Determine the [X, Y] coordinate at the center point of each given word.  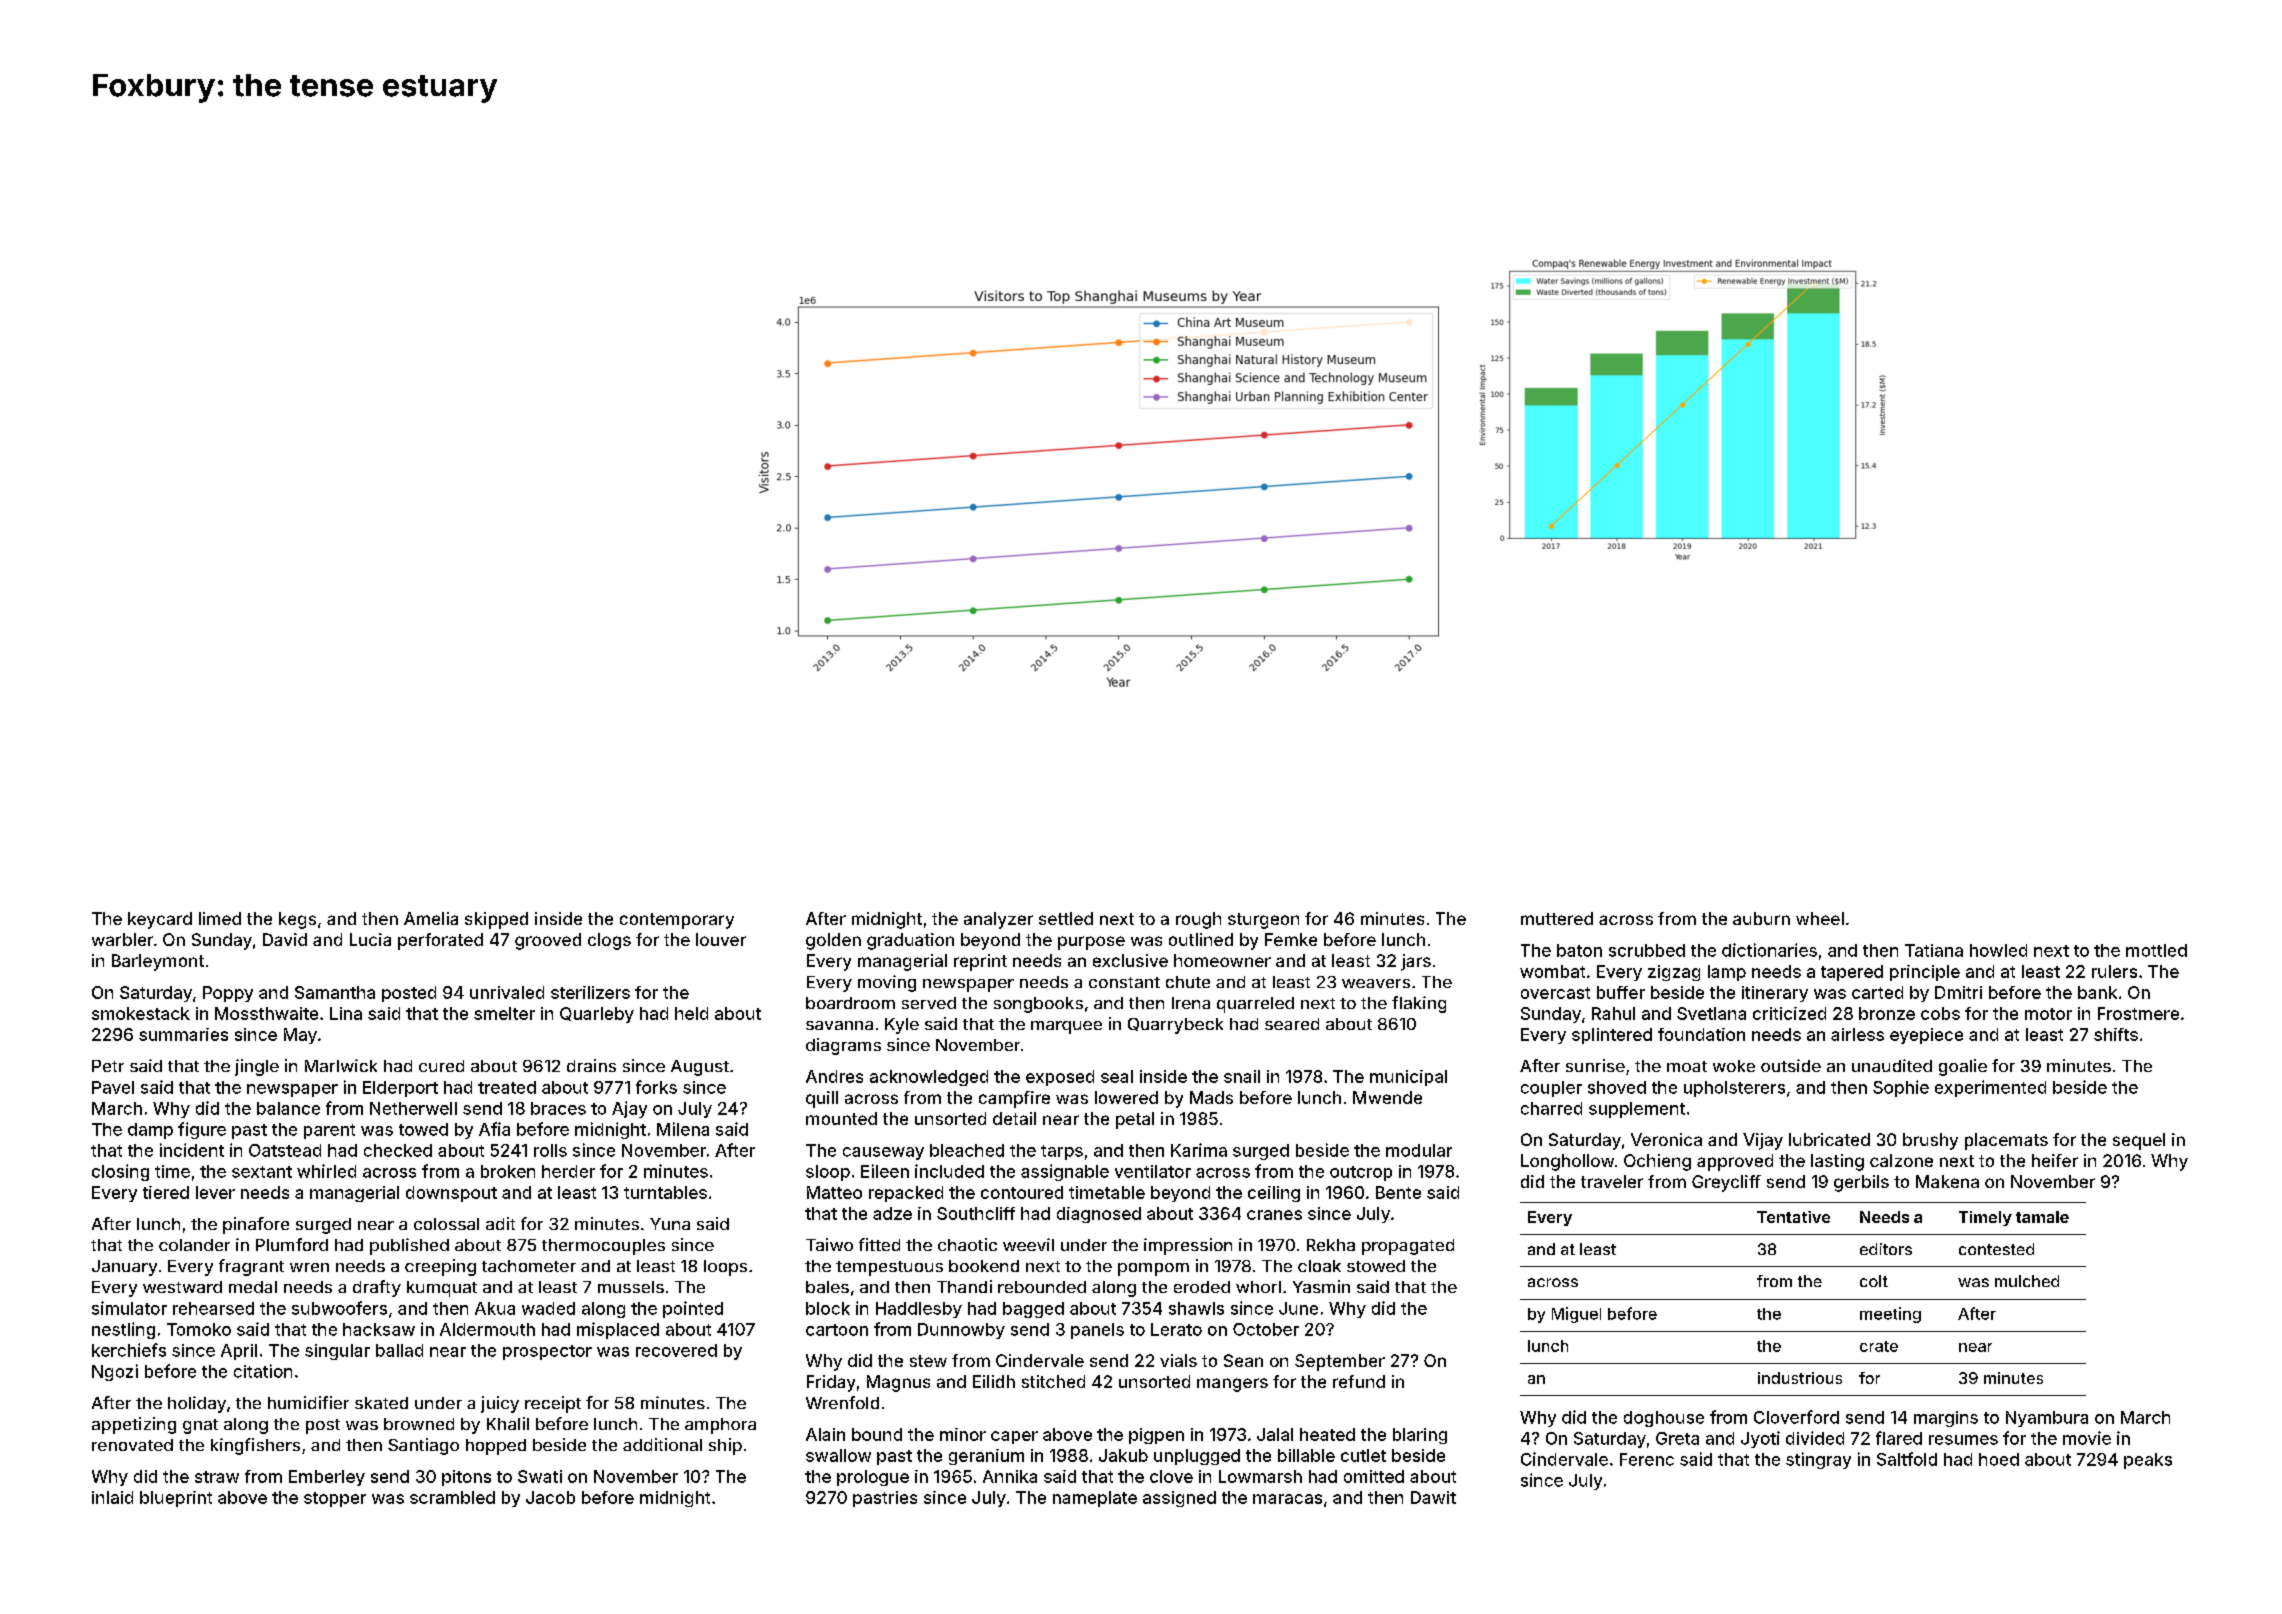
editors [1886, 1249]
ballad [399, 1350]
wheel [1820, 918]
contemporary [677, 921]
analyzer [998, 920]
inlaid [112, 1497]
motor [2048, 1014]
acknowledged [929, 1078]
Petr [108, 1066]
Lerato [1176, 1329]
